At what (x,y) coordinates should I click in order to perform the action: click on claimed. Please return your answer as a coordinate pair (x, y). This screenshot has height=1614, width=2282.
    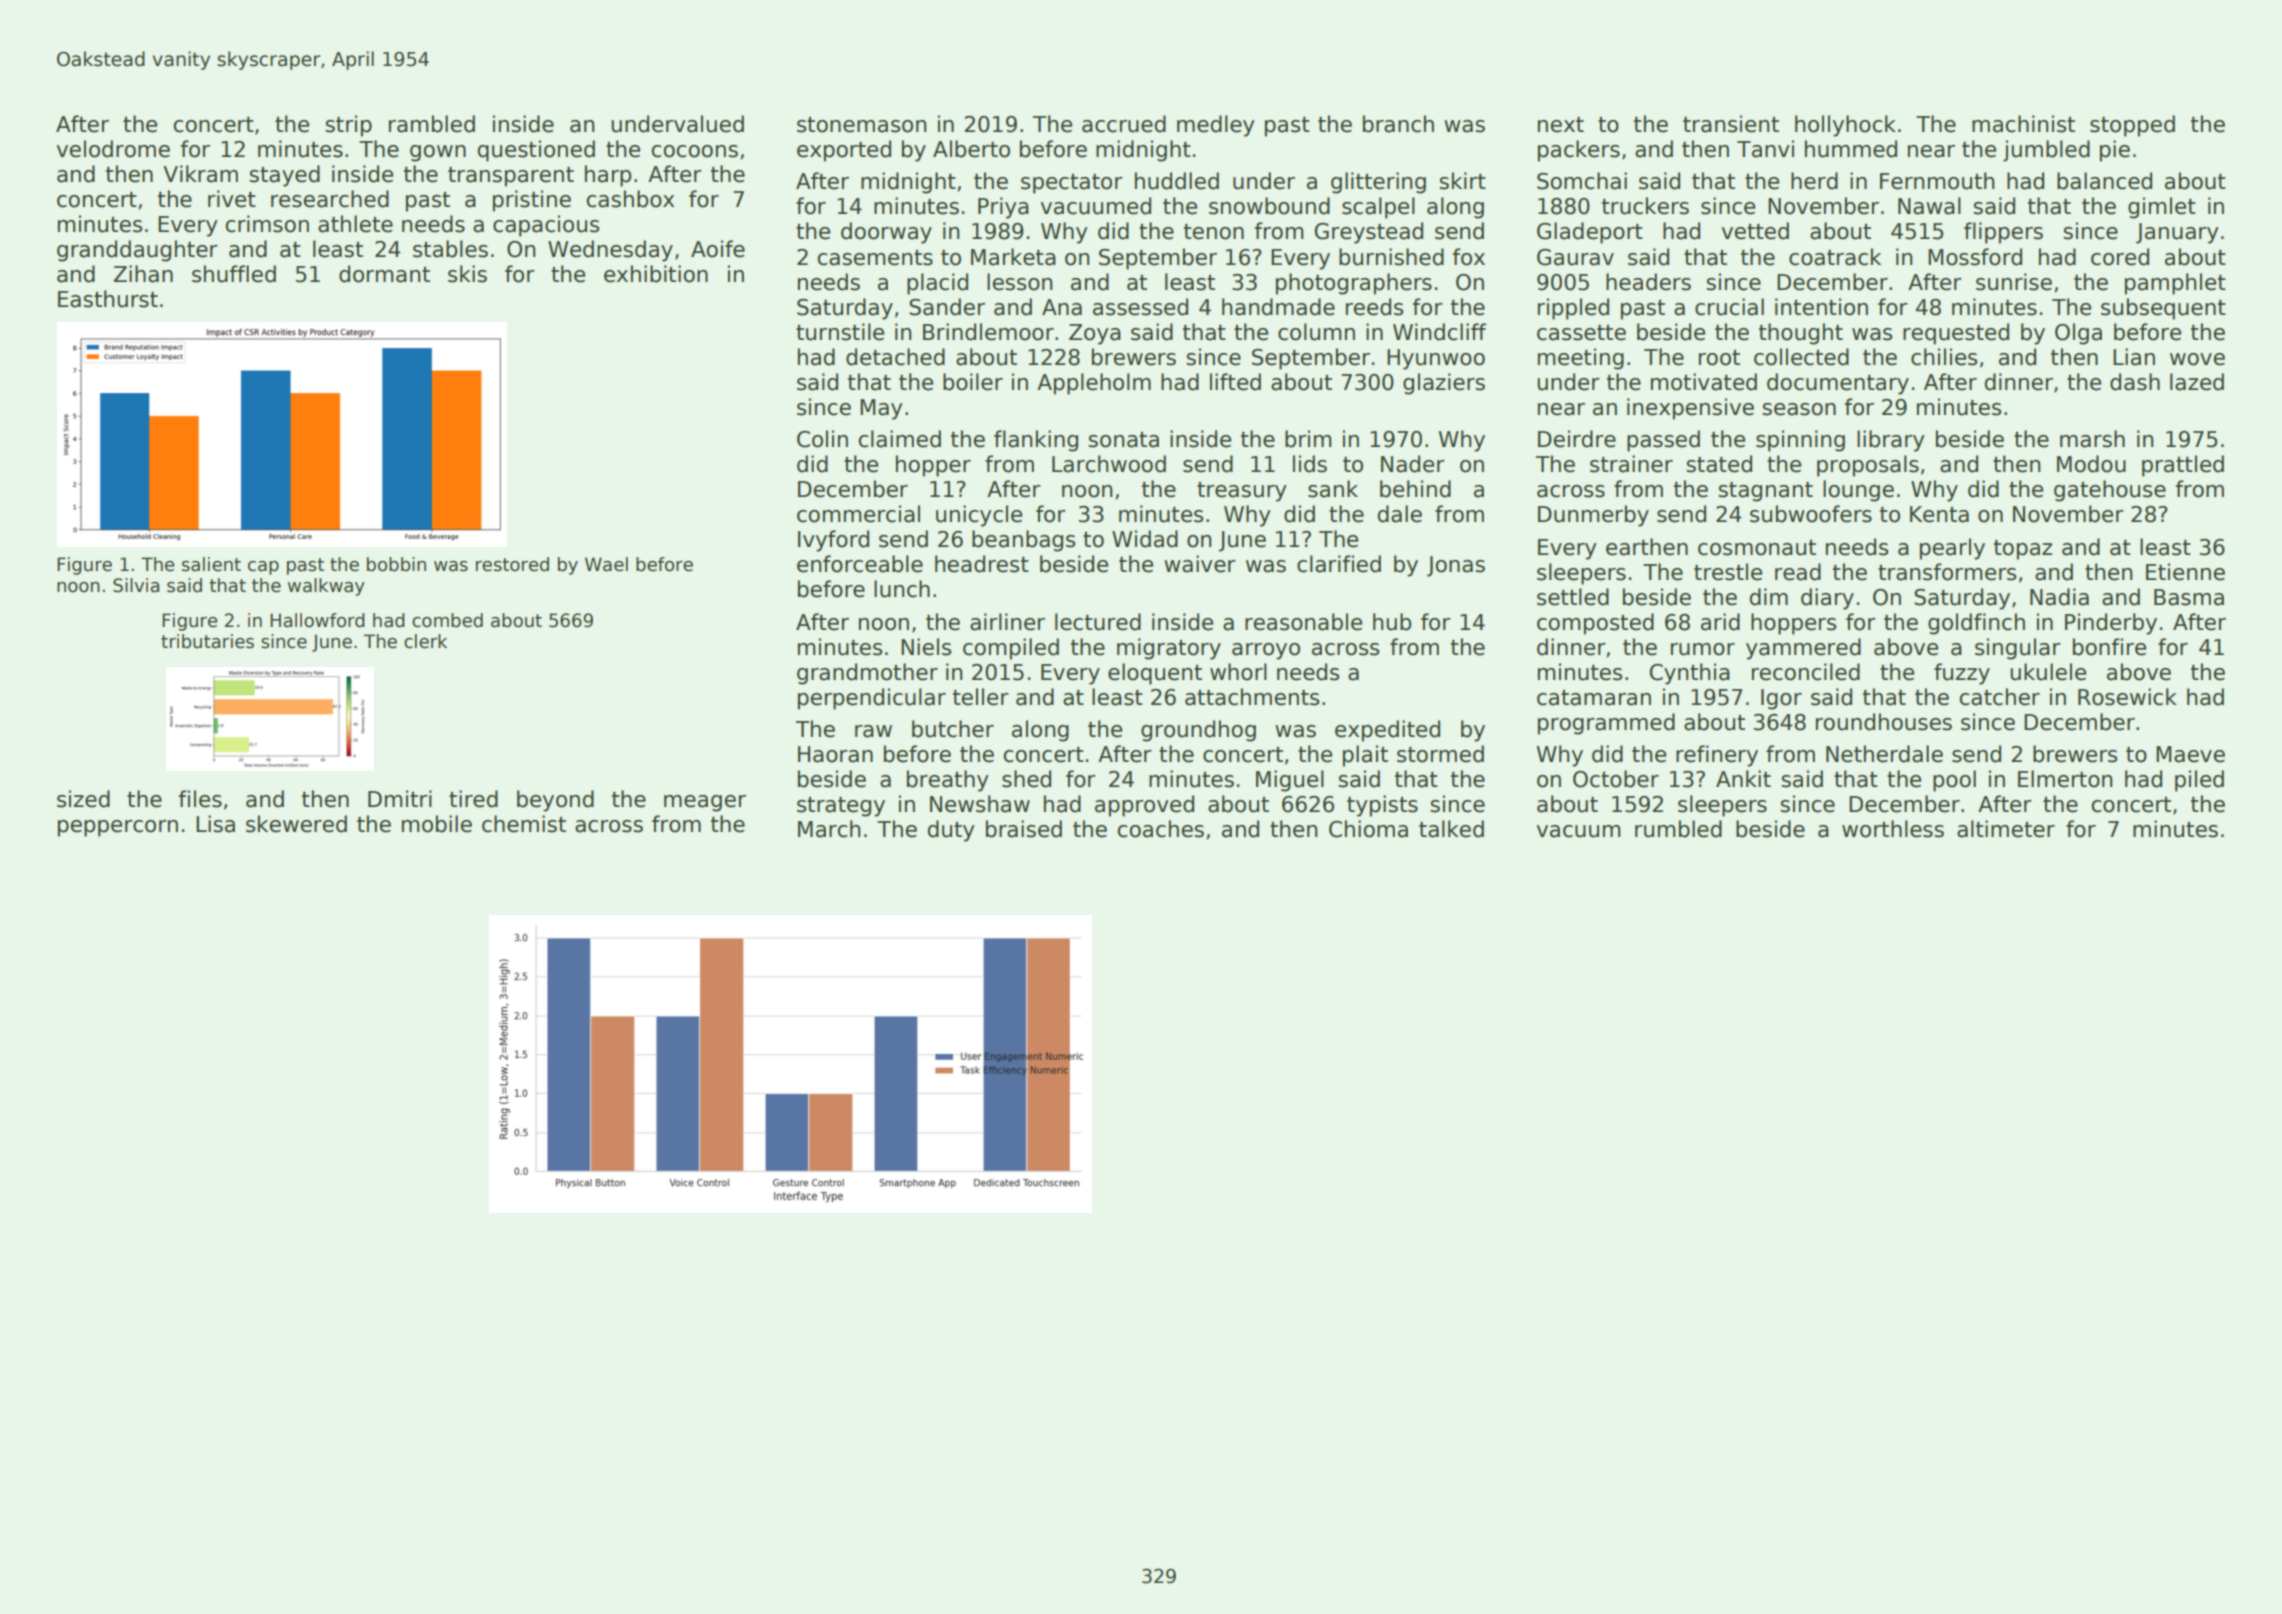
    Looking at the image, I should click on (900, 439).
